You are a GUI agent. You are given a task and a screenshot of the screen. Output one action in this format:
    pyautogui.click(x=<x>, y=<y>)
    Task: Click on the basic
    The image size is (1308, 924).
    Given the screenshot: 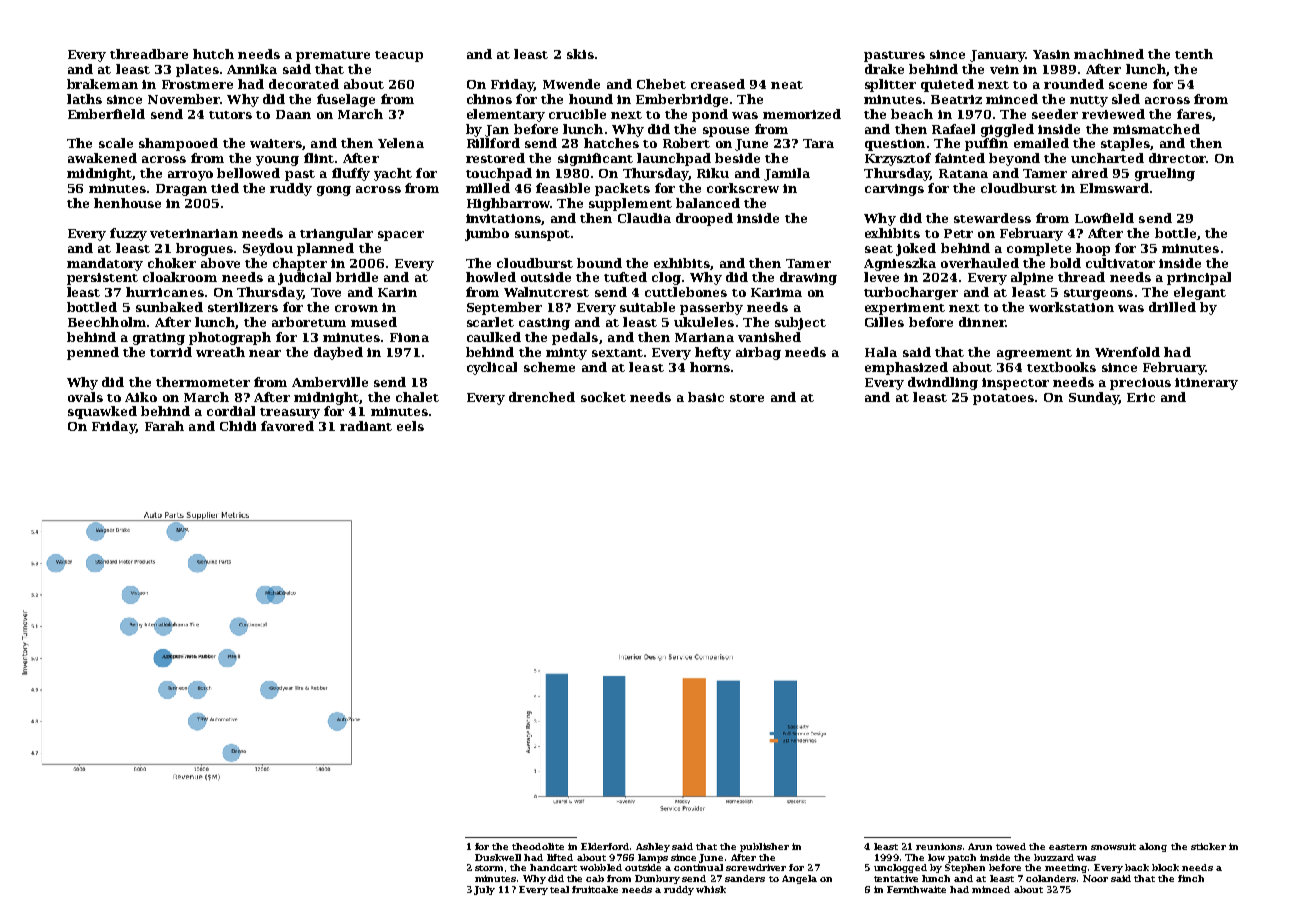 What is the action you would take?
    pyautogui.click(x=706, y=397)
